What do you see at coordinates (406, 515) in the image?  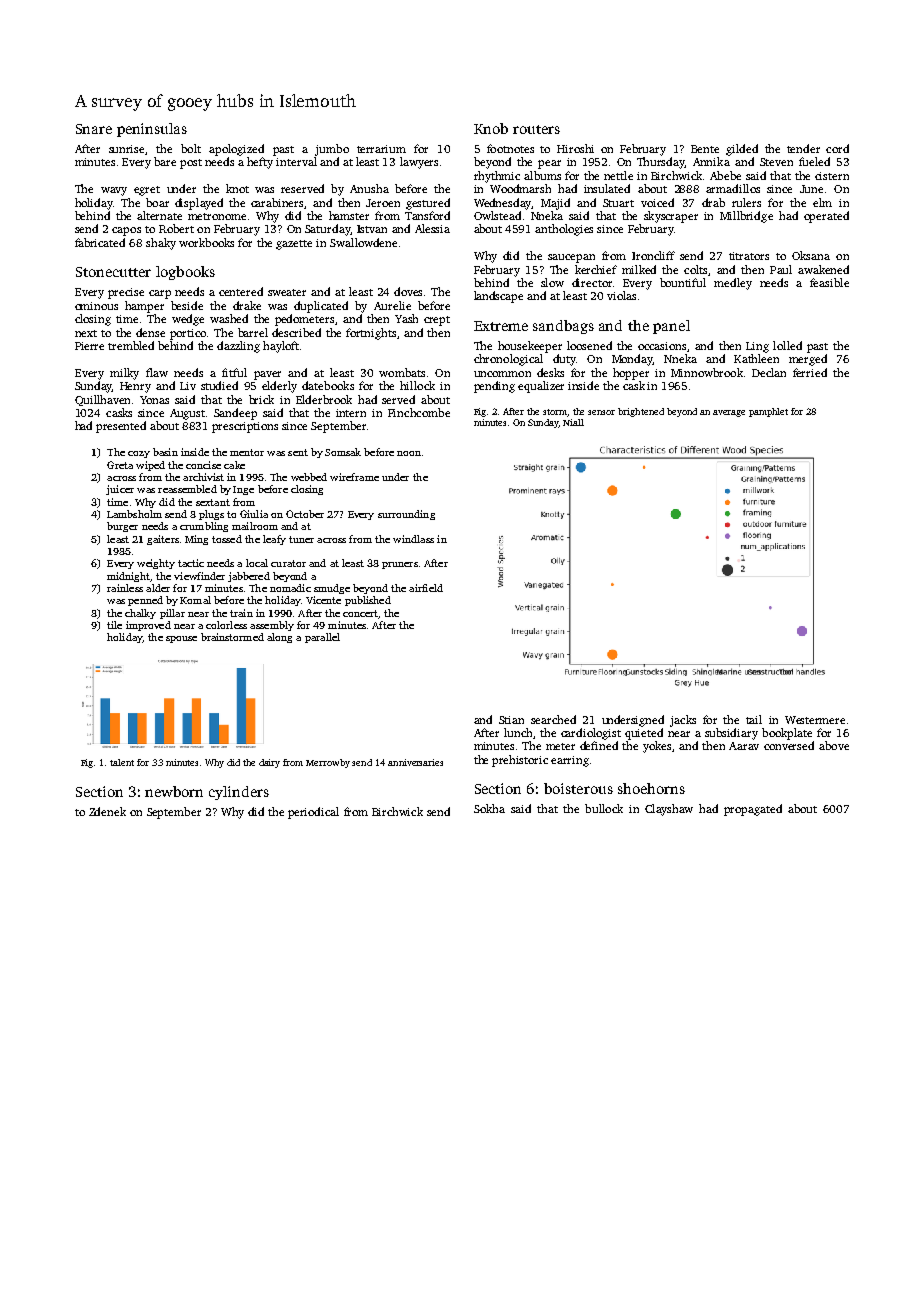 I see `surrounding` at bounding box center [406, 515].
